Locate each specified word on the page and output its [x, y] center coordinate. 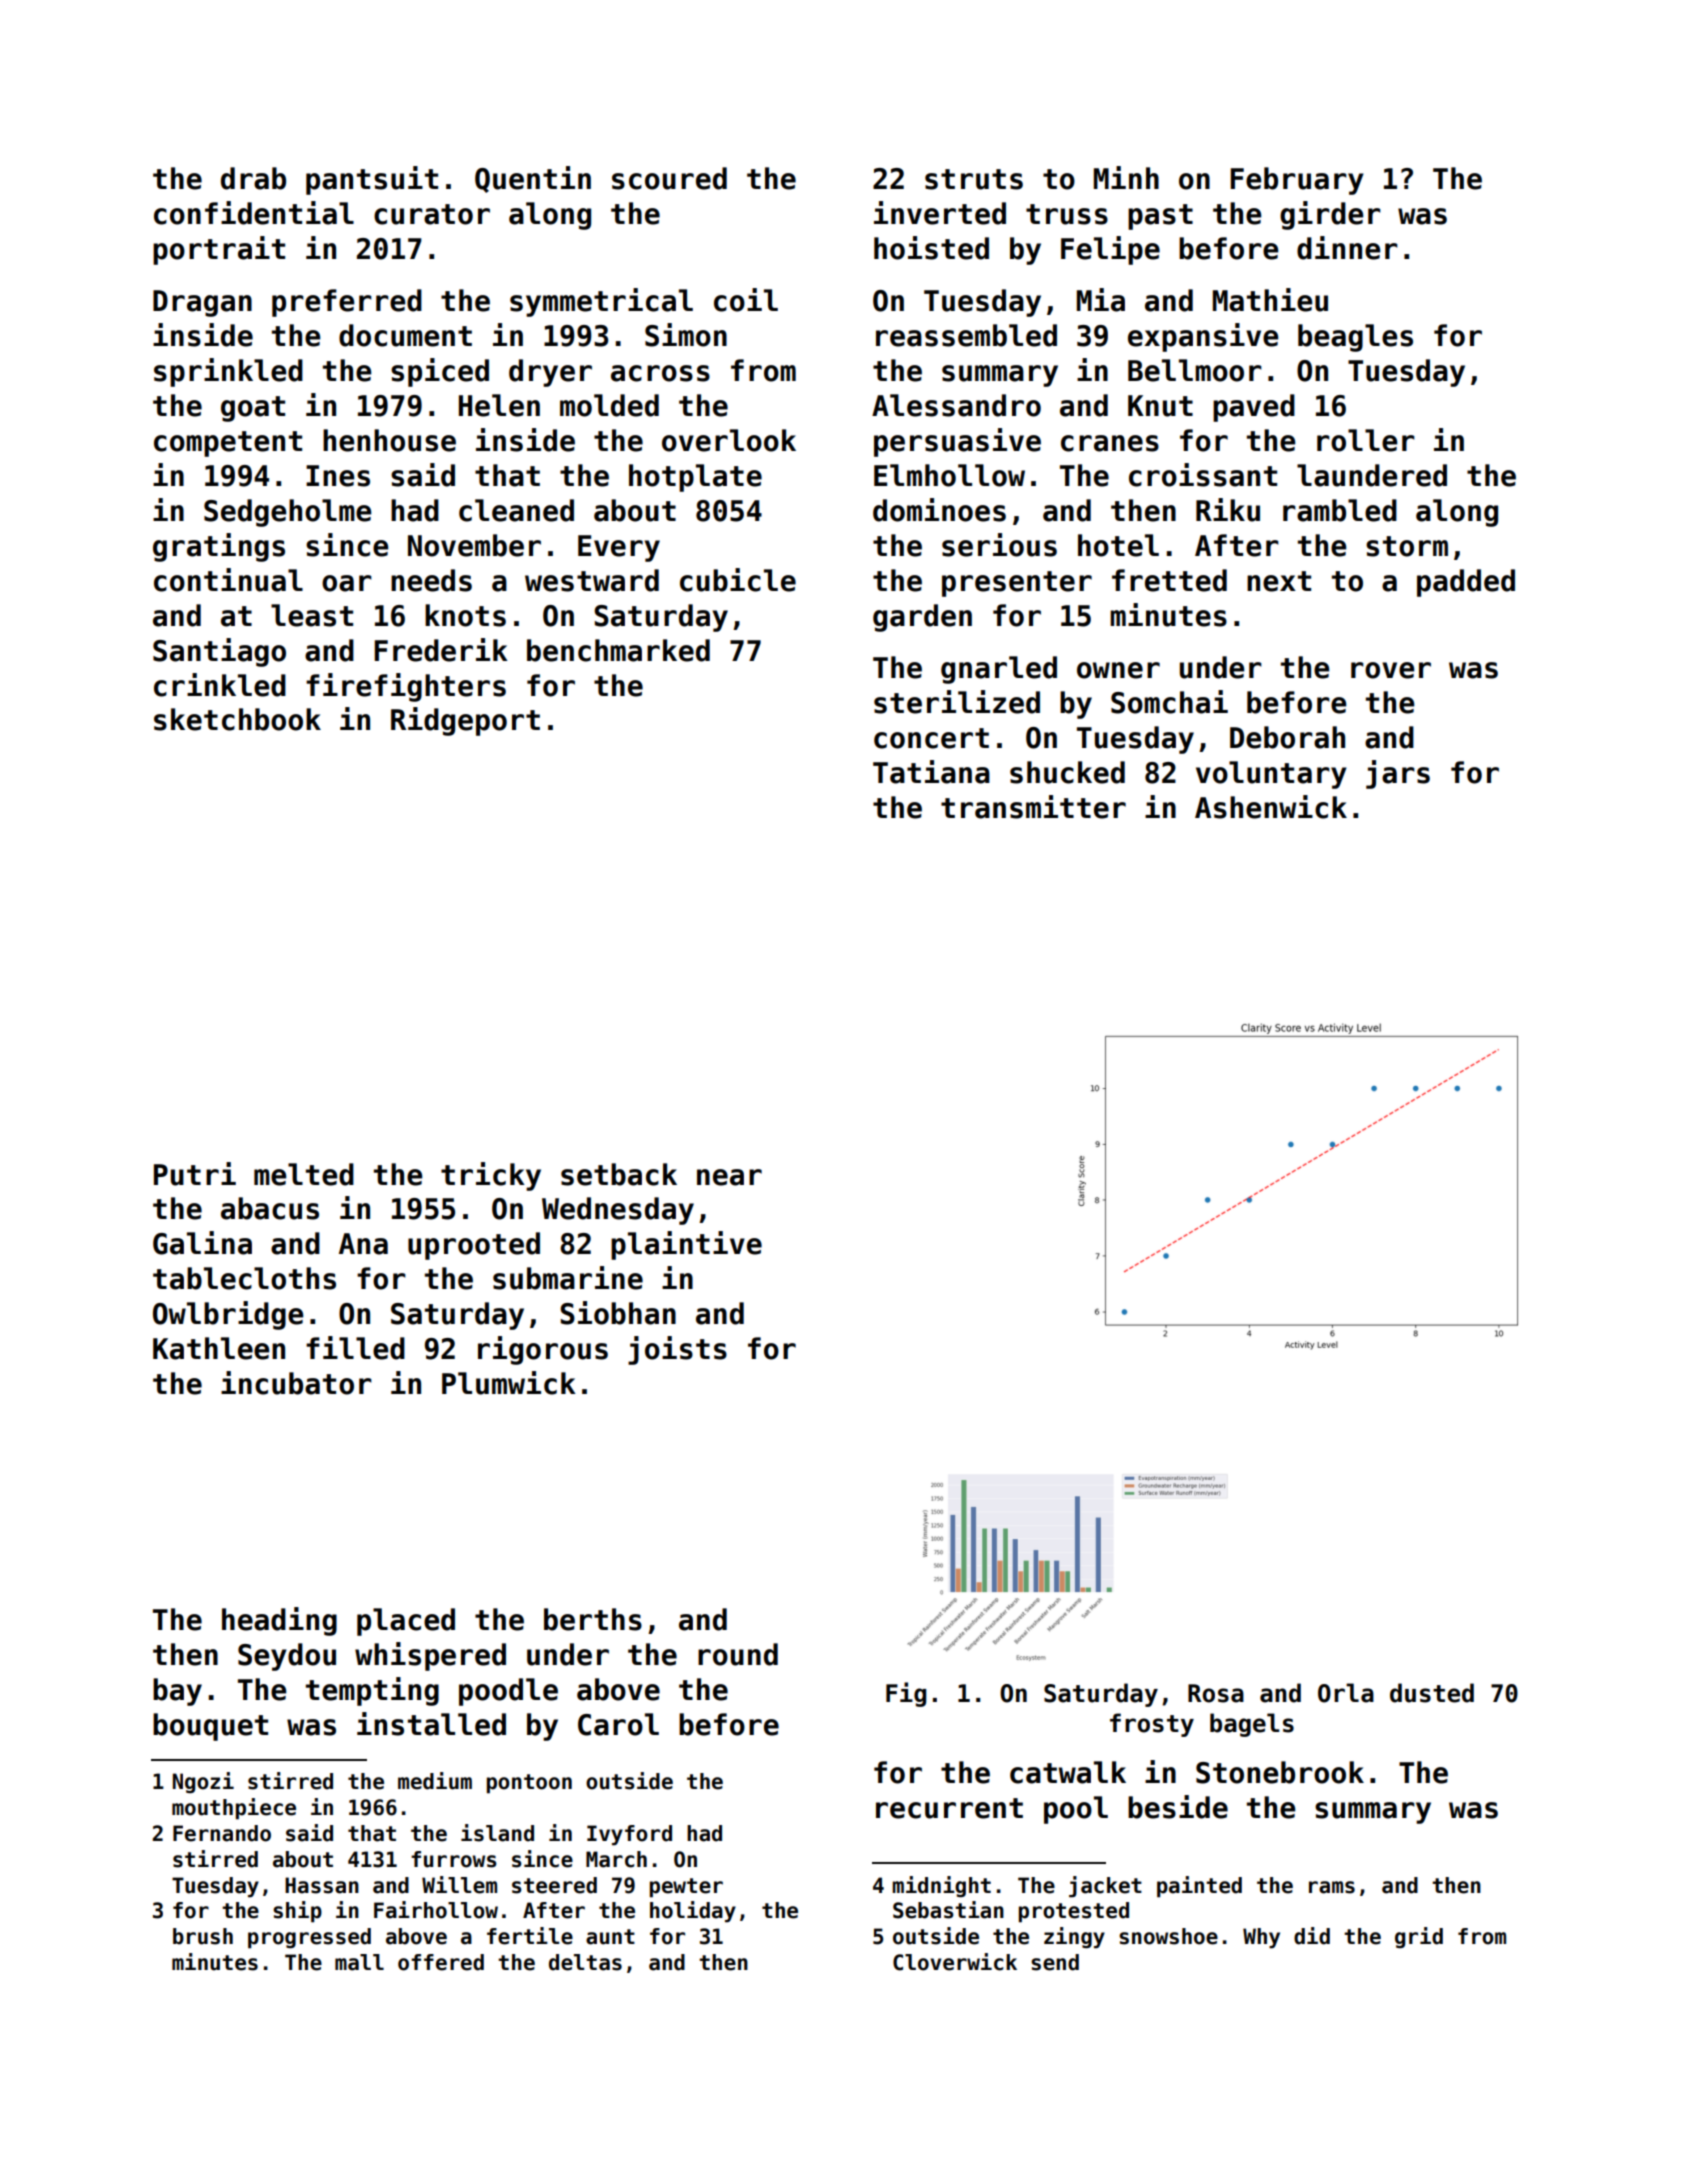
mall [359, 1962]
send [1055, 1962]
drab [253, 178]
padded [1466, 583]
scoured [669, 178]
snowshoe [1168, 1936]
